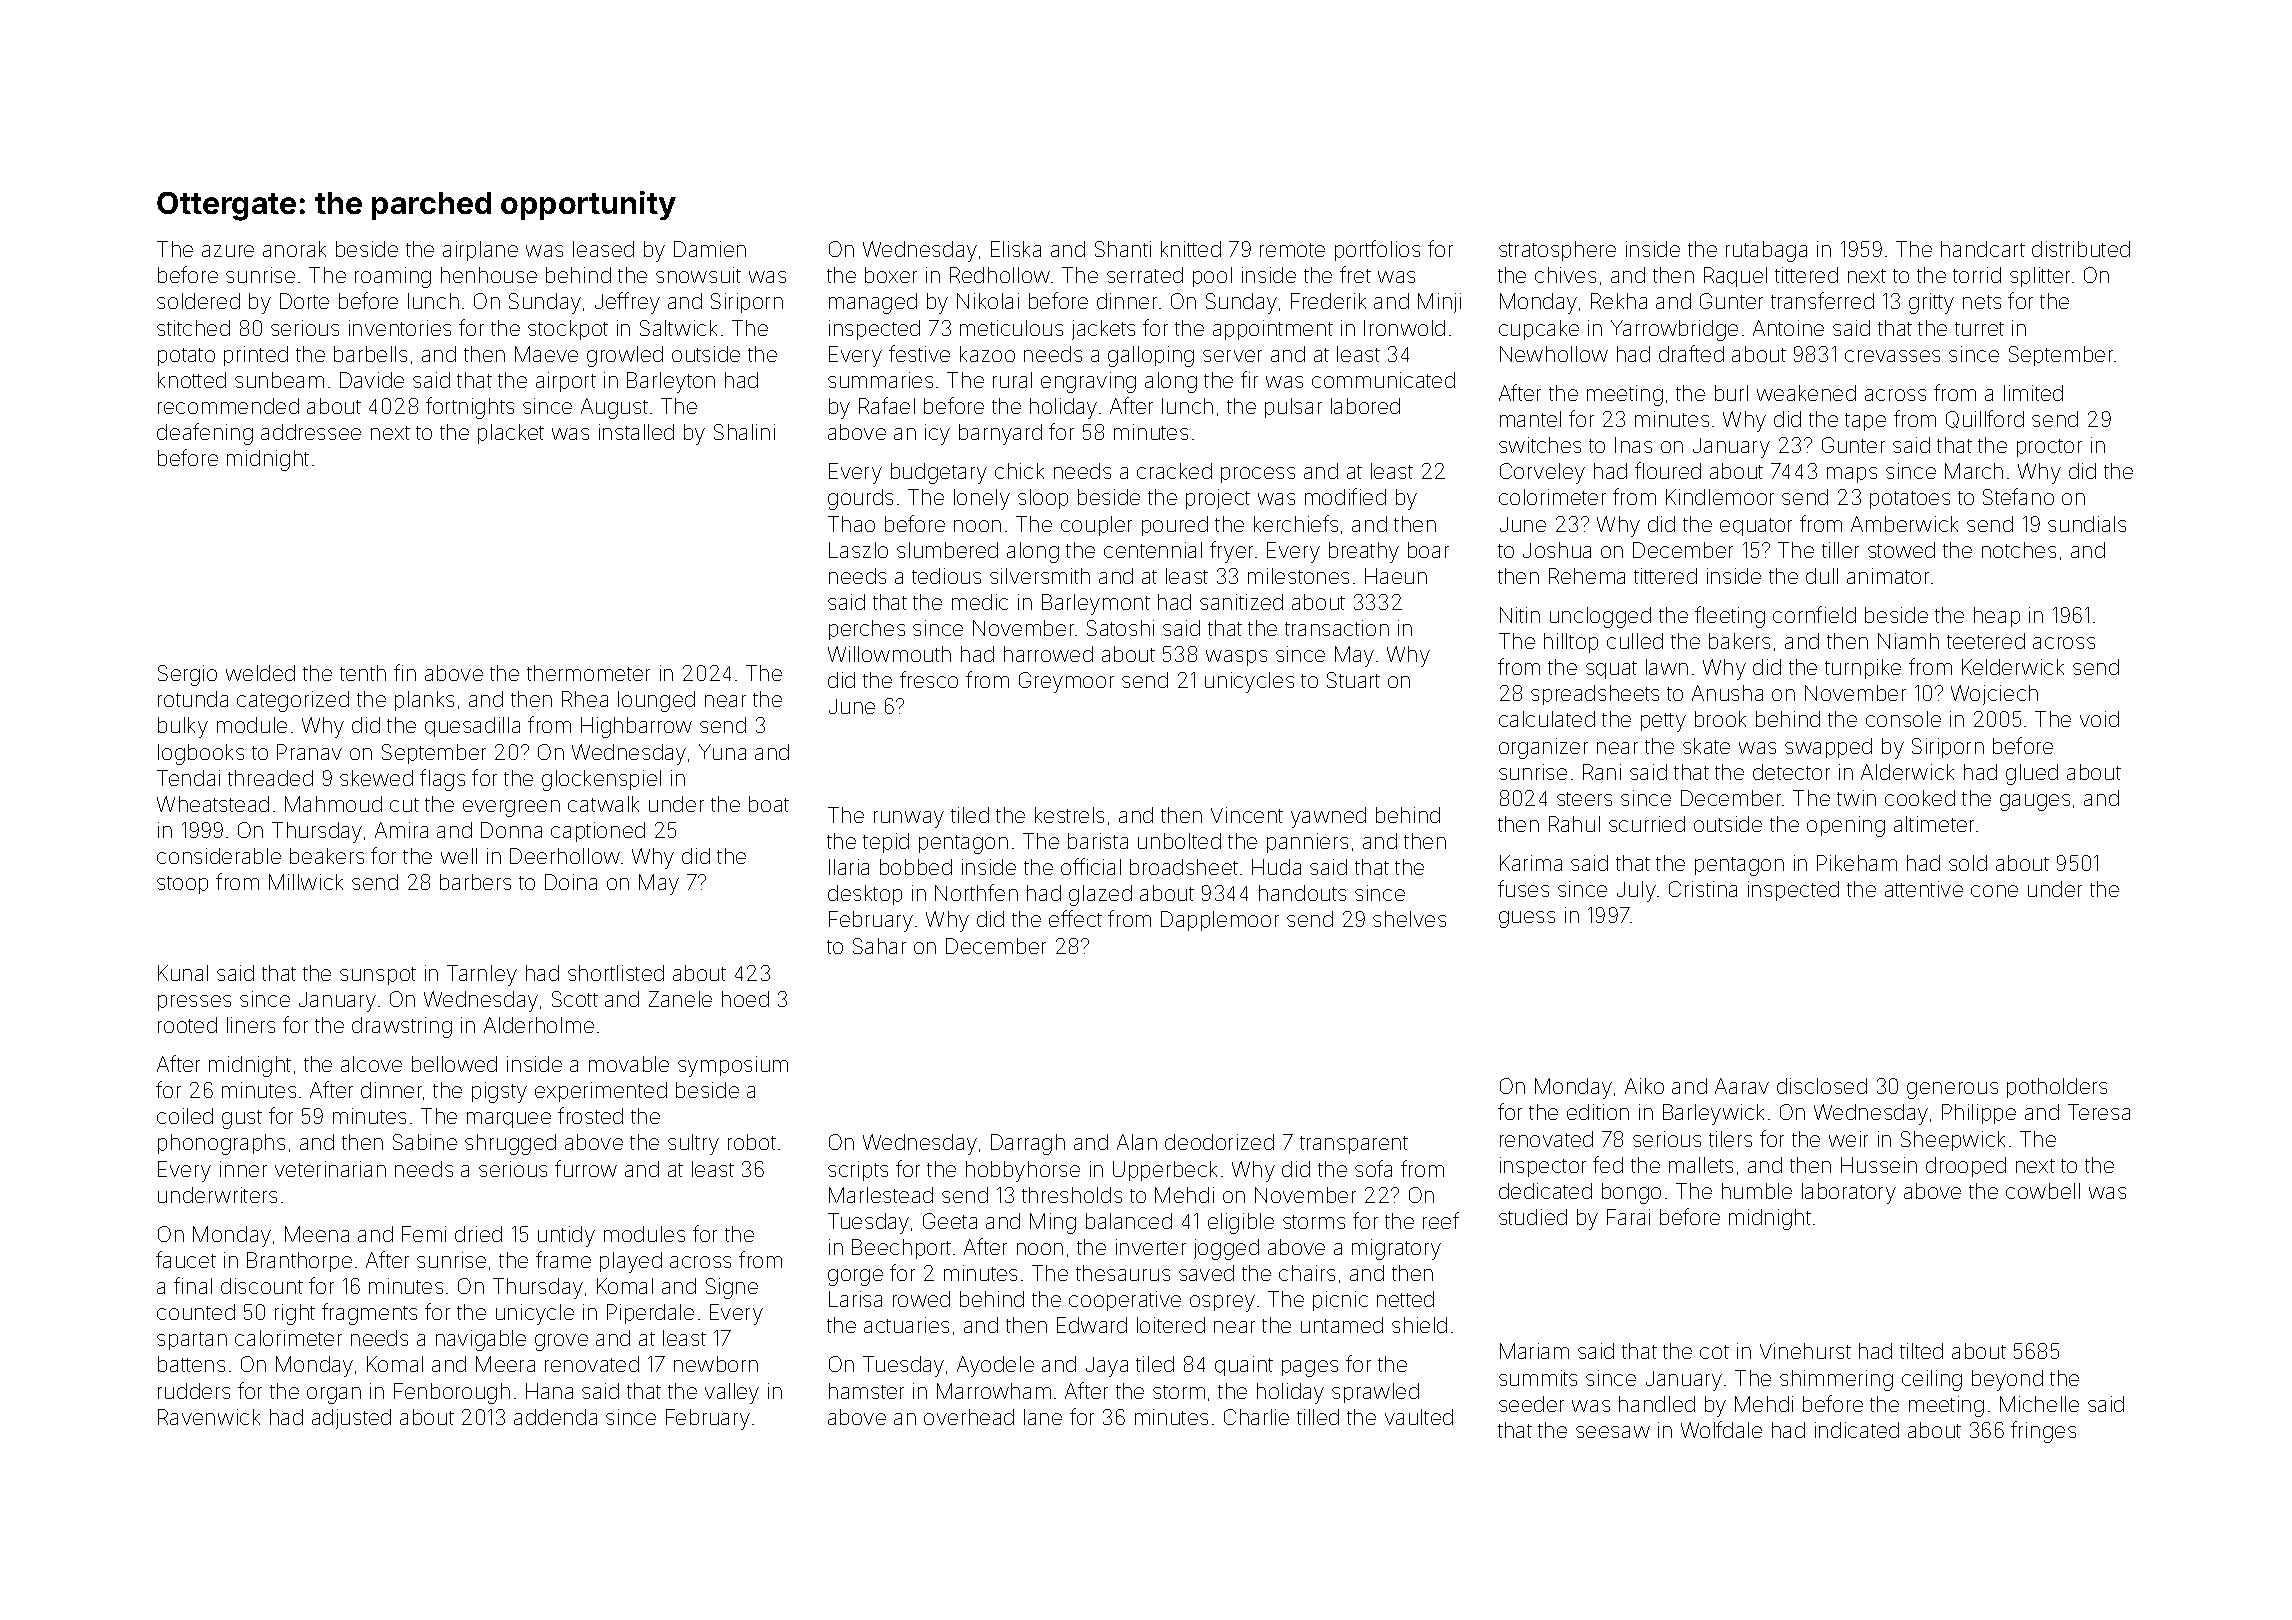 Image resolution: width=2292 pixels, height=1620 pixels. What do you see at coordinates (1932, 1380) in the image?
I see `ceiling` at bounding box center [1932, 1380].
